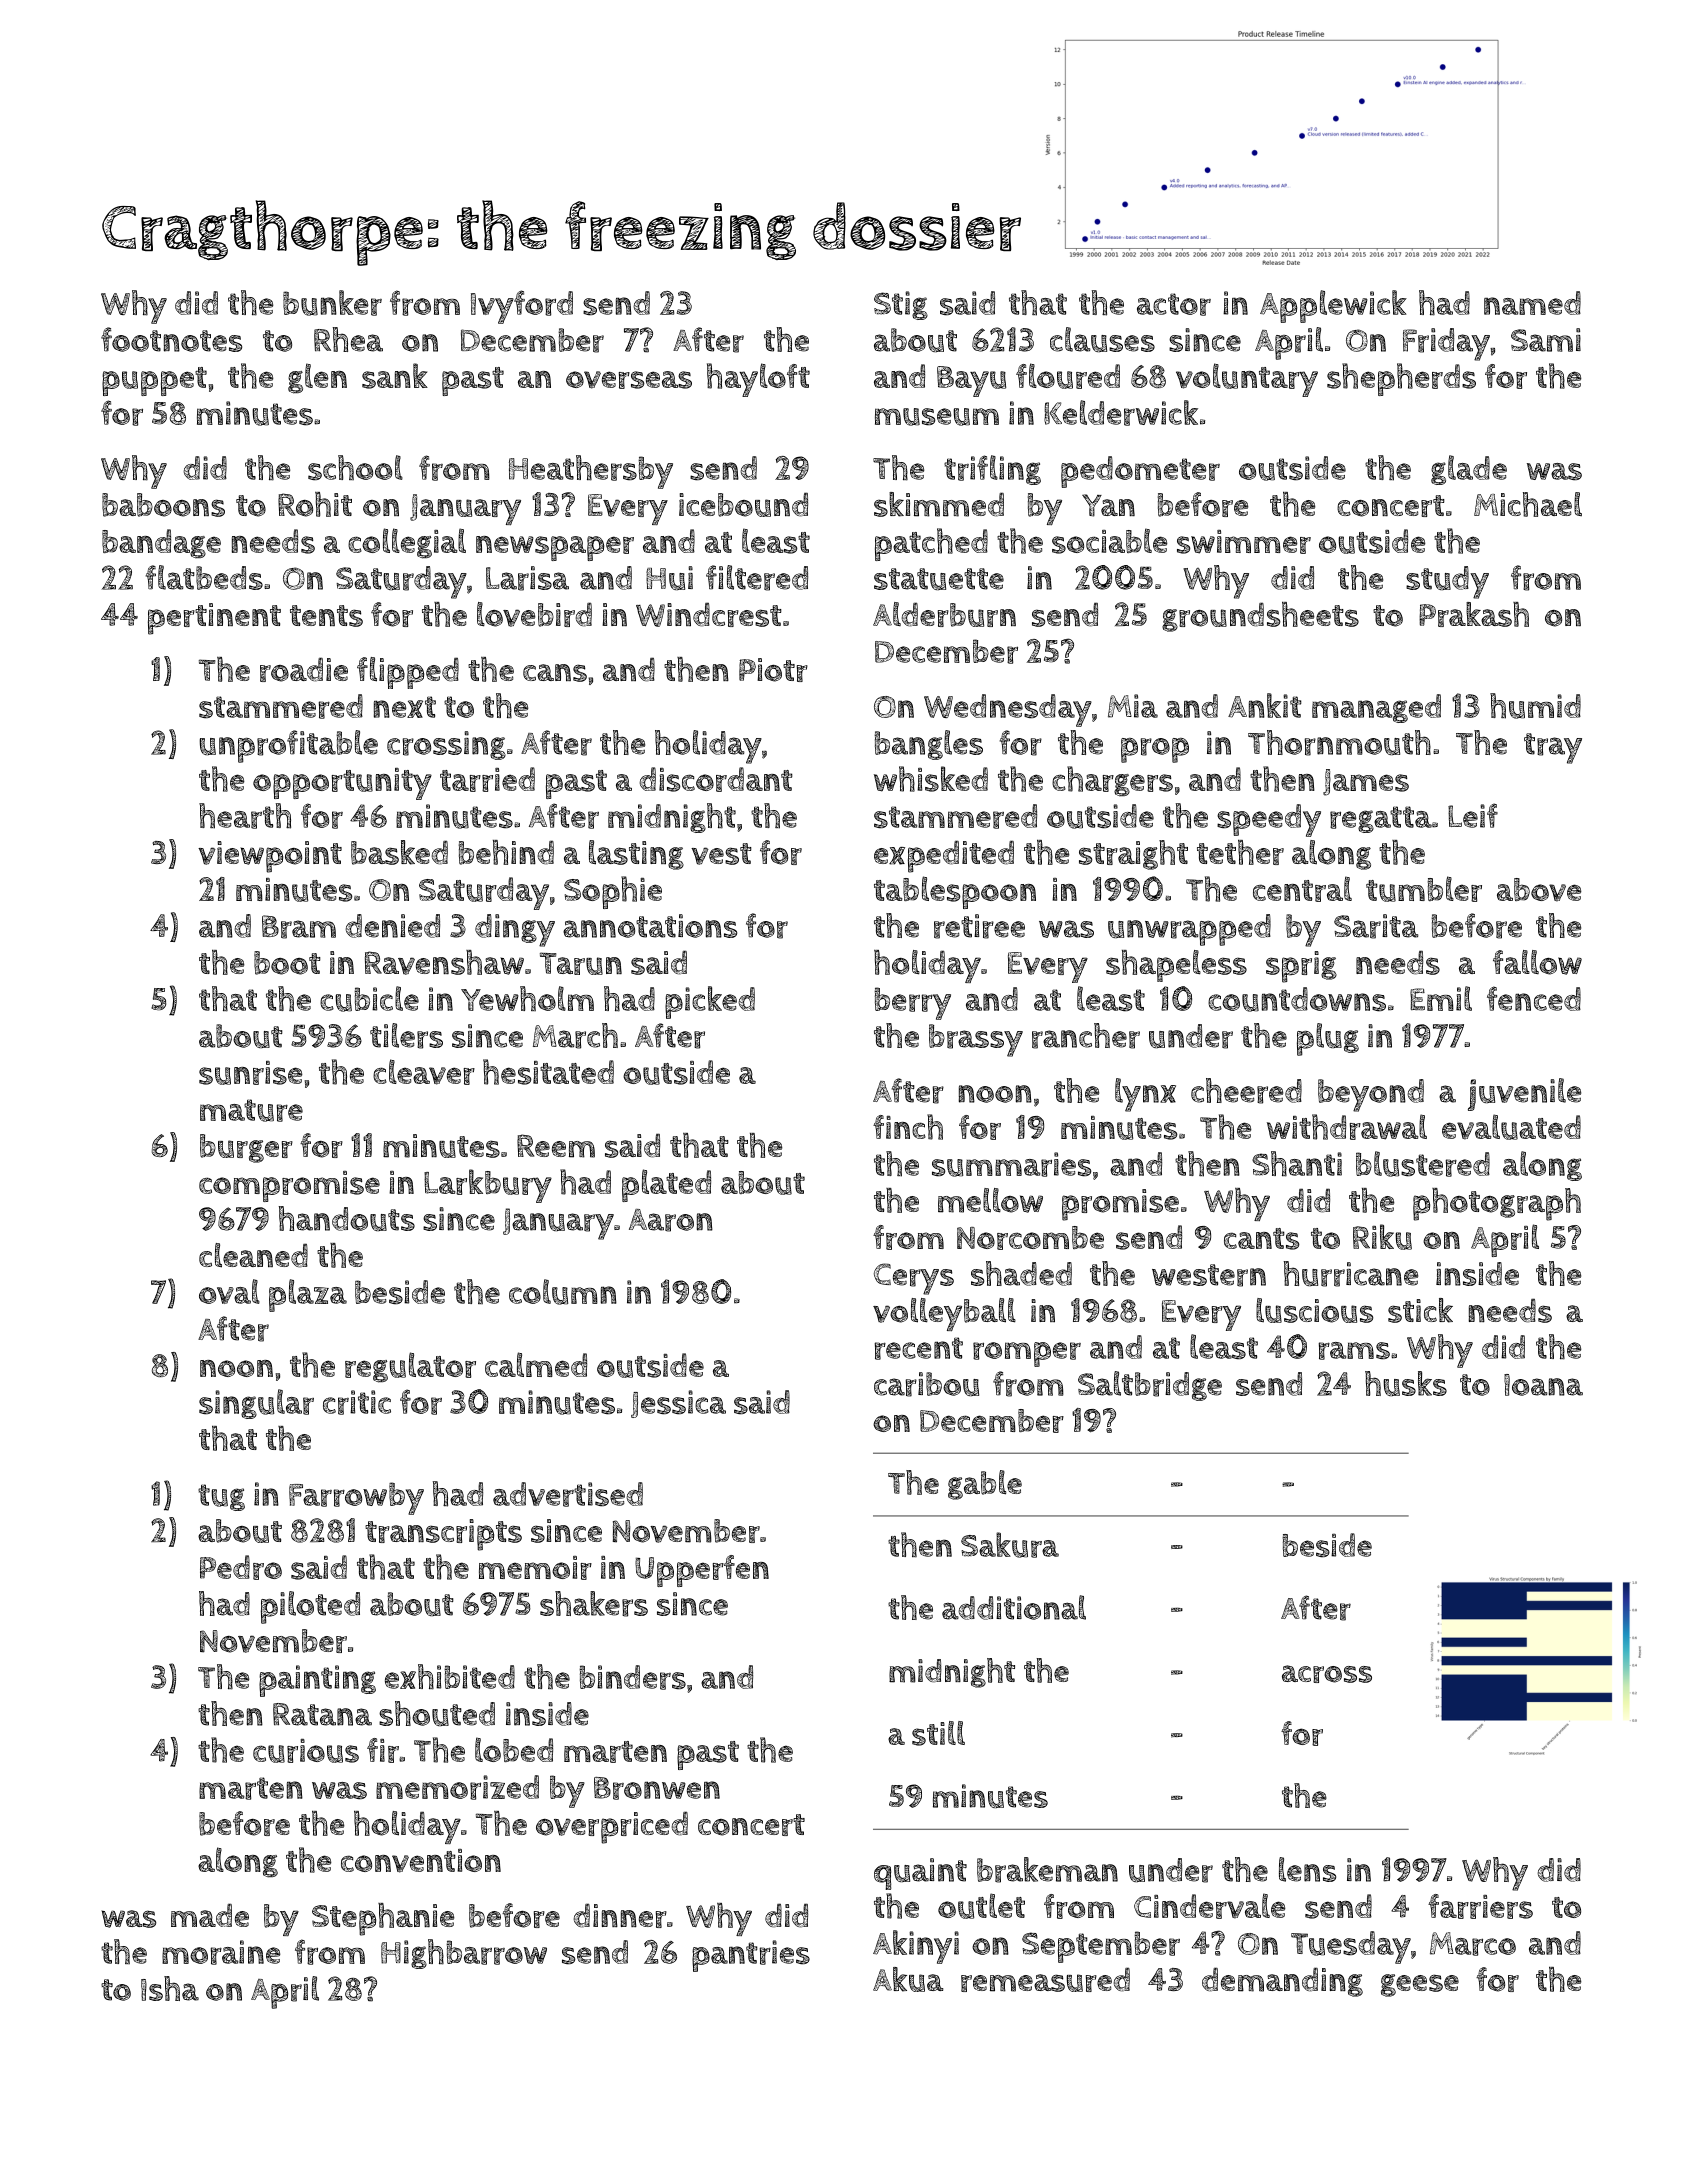 The width and height of the page is (1683, 2178). Describe the element at coordinates (270, 857) in the page. I see `viewpoint` at that location.
